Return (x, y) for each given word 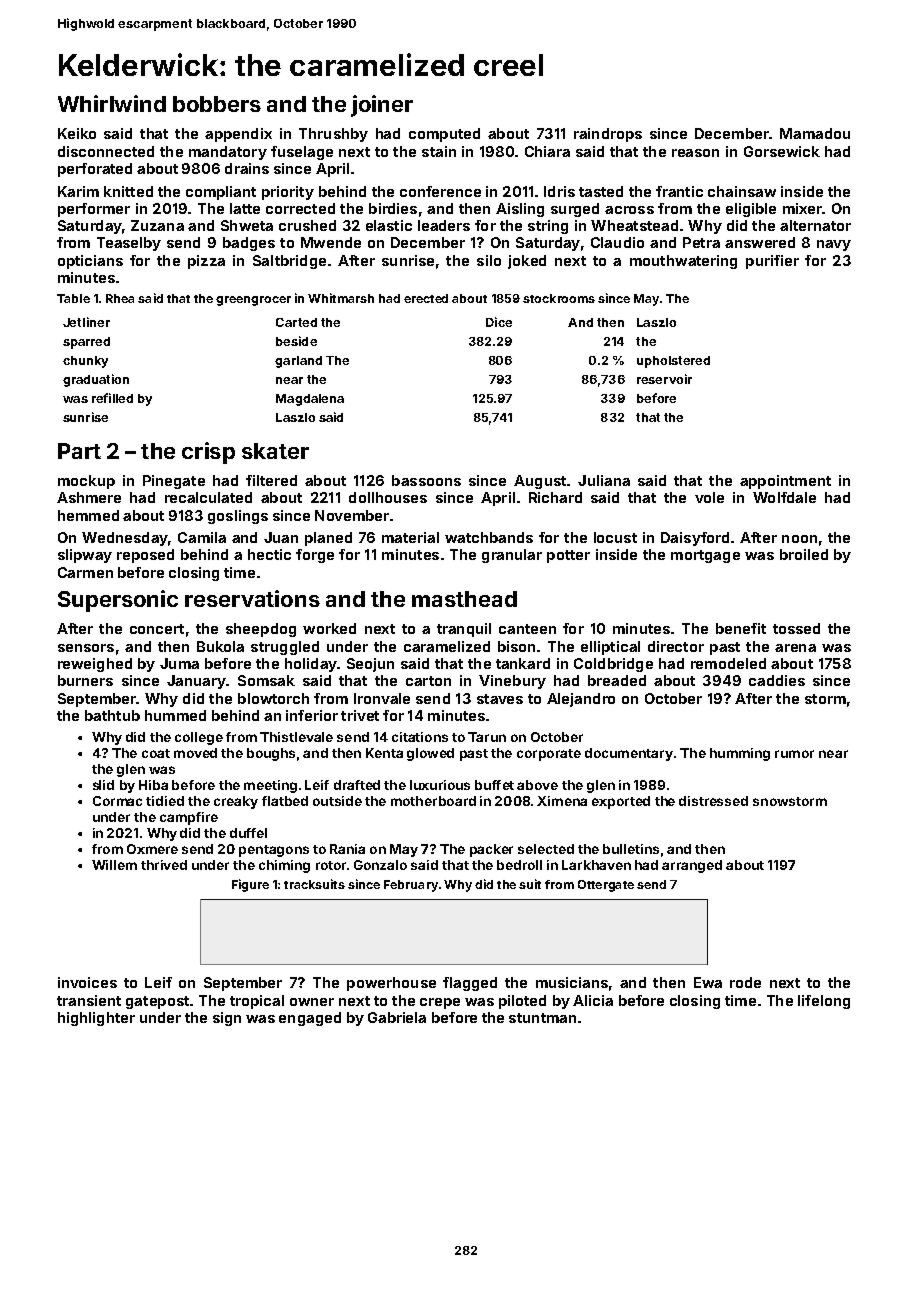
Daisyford (695, 539)
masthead (464, 599)
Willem (114, 865)
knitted (128, 191)
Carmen (85, 572)
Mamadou (815, 133)
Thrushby (333, 135)
